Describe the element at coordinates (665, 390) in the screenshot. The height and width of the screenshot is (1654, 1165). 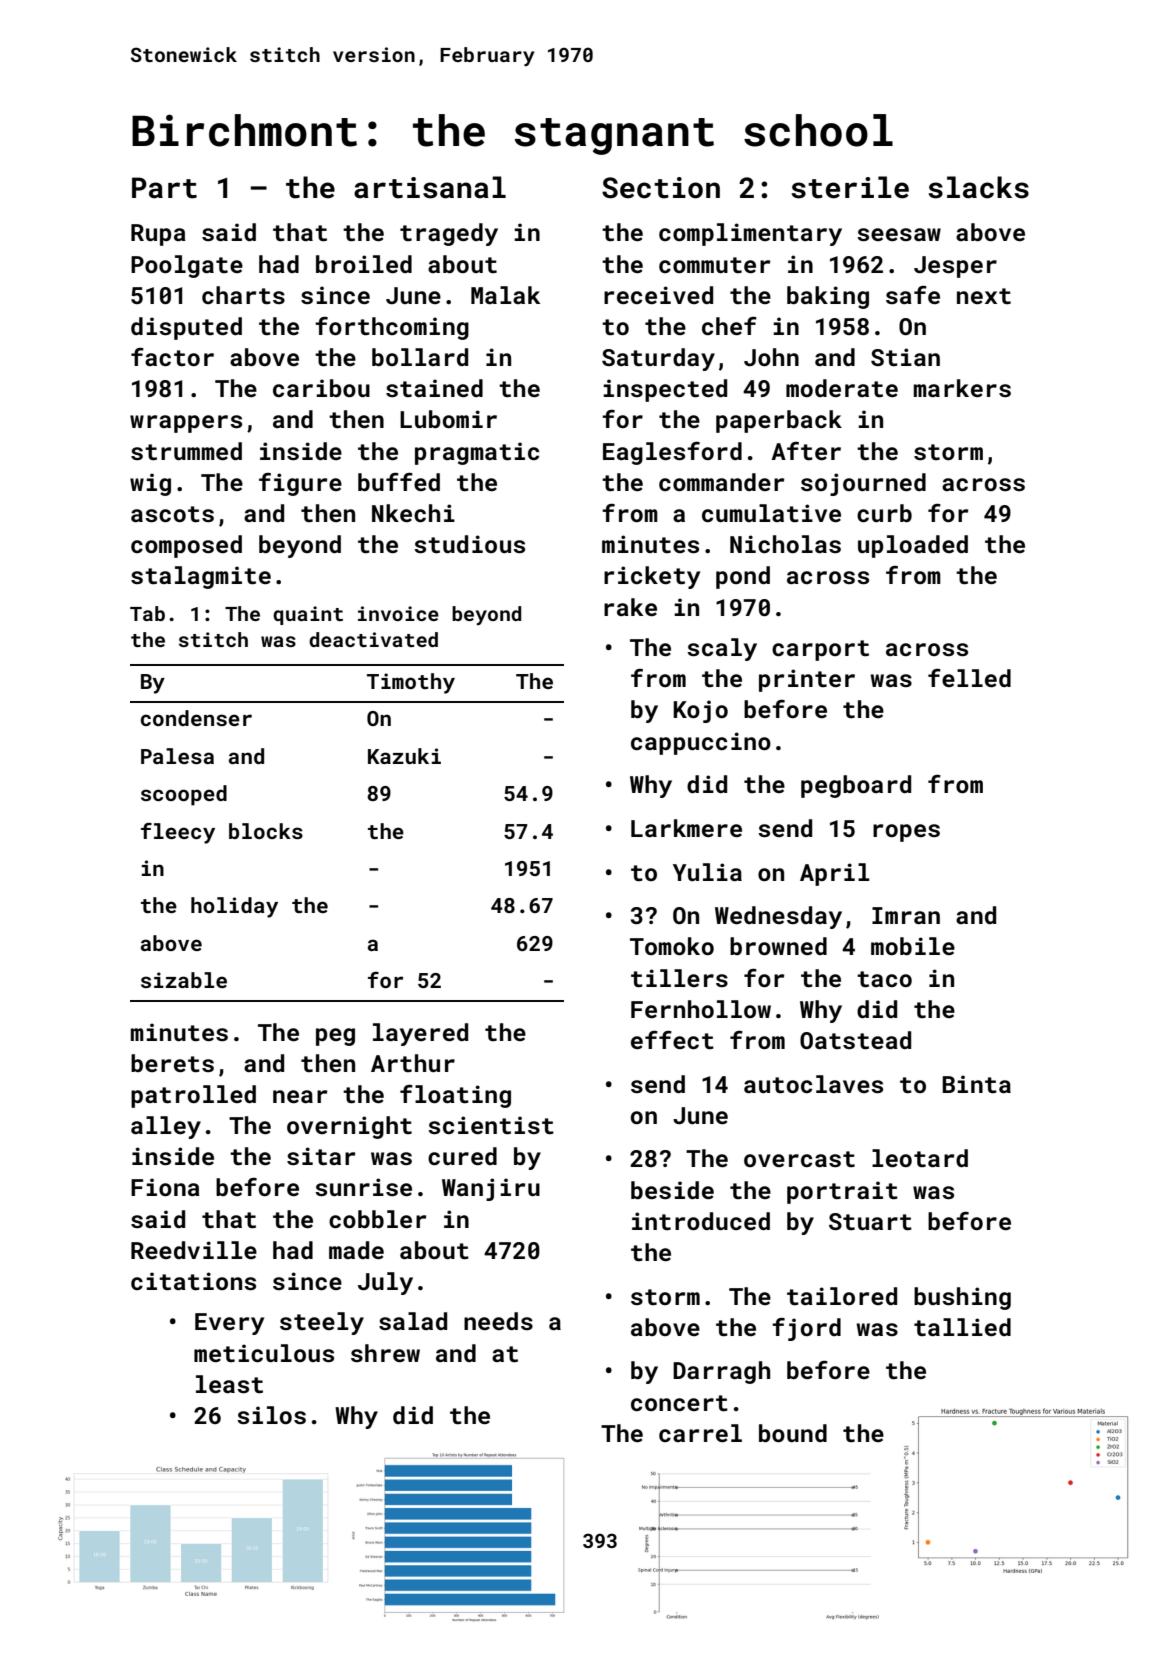
I see `inspected` at that location.
